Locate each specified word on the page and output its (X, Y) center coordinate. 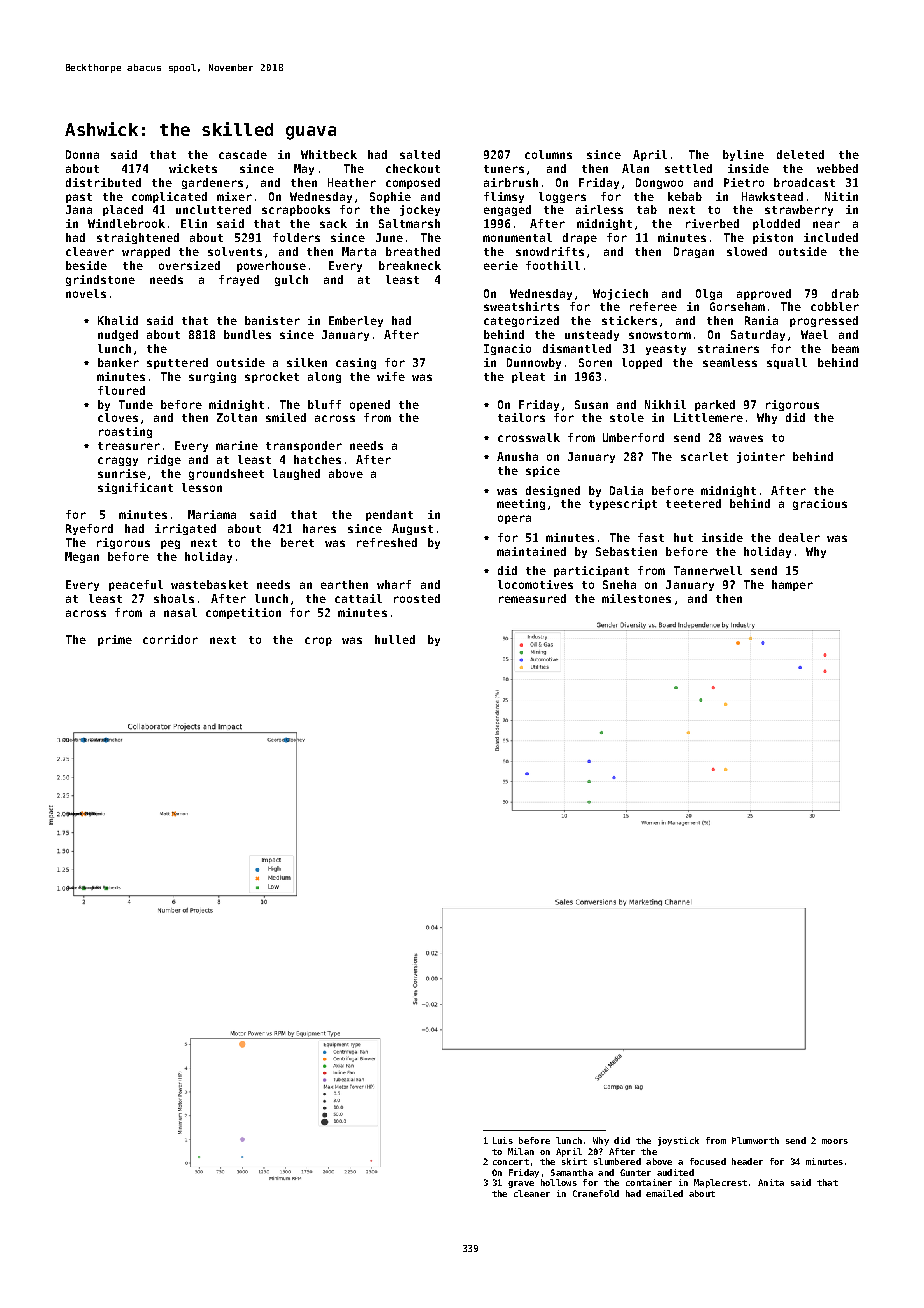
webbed (837, 168)
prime (115, 640)
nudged (118, 335)
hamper (792, 585)
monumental (517, 237)
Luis (503, 1140)
